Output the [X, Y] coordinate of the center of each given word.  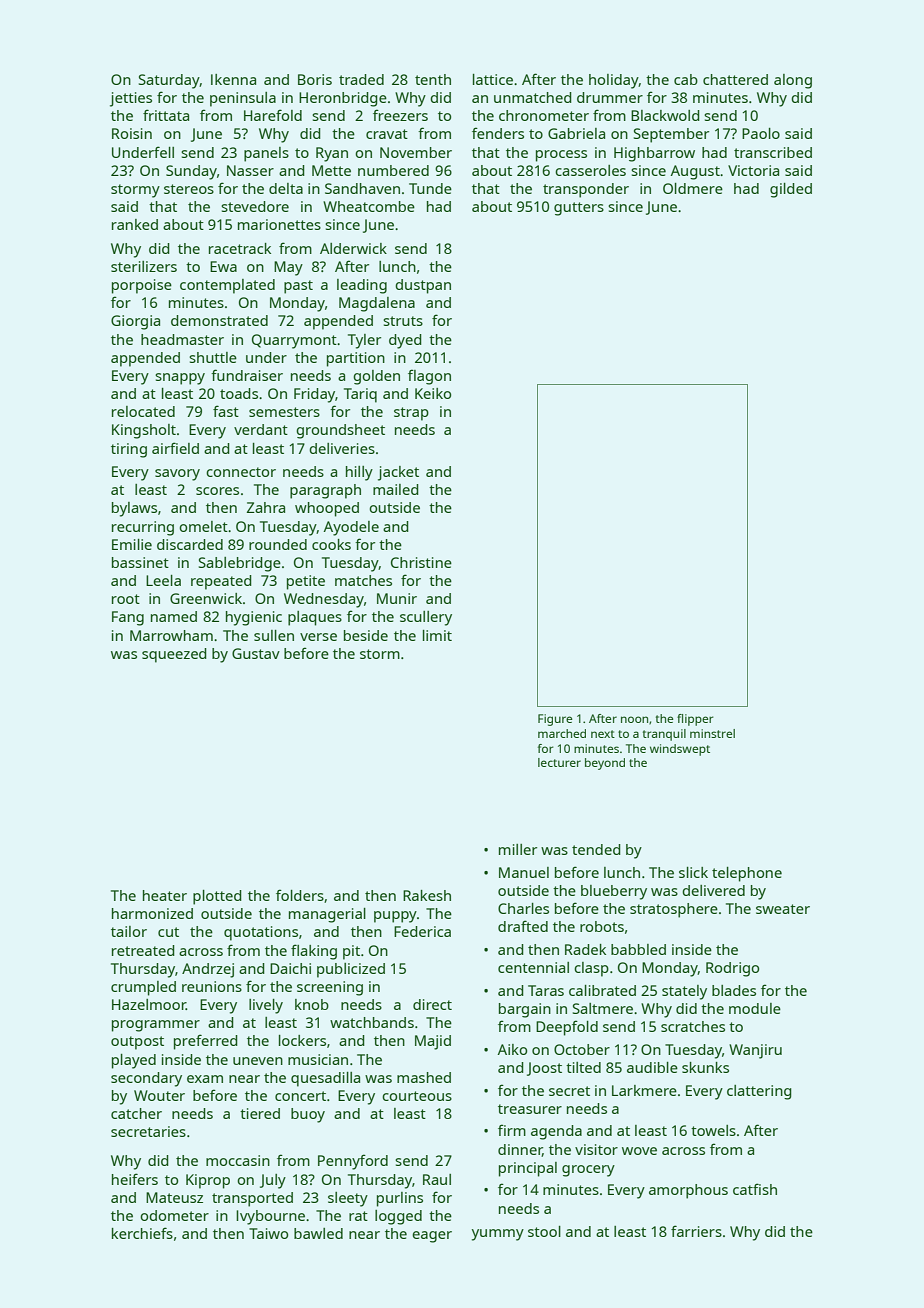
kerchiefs [142, 1233]
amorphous [688, 1191]
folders [300, 895]
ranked [135, 224]
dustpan [423, 286]
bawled [318, 1233]
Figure [555, 720]
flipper [695, 720]
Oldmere [693, 188]
